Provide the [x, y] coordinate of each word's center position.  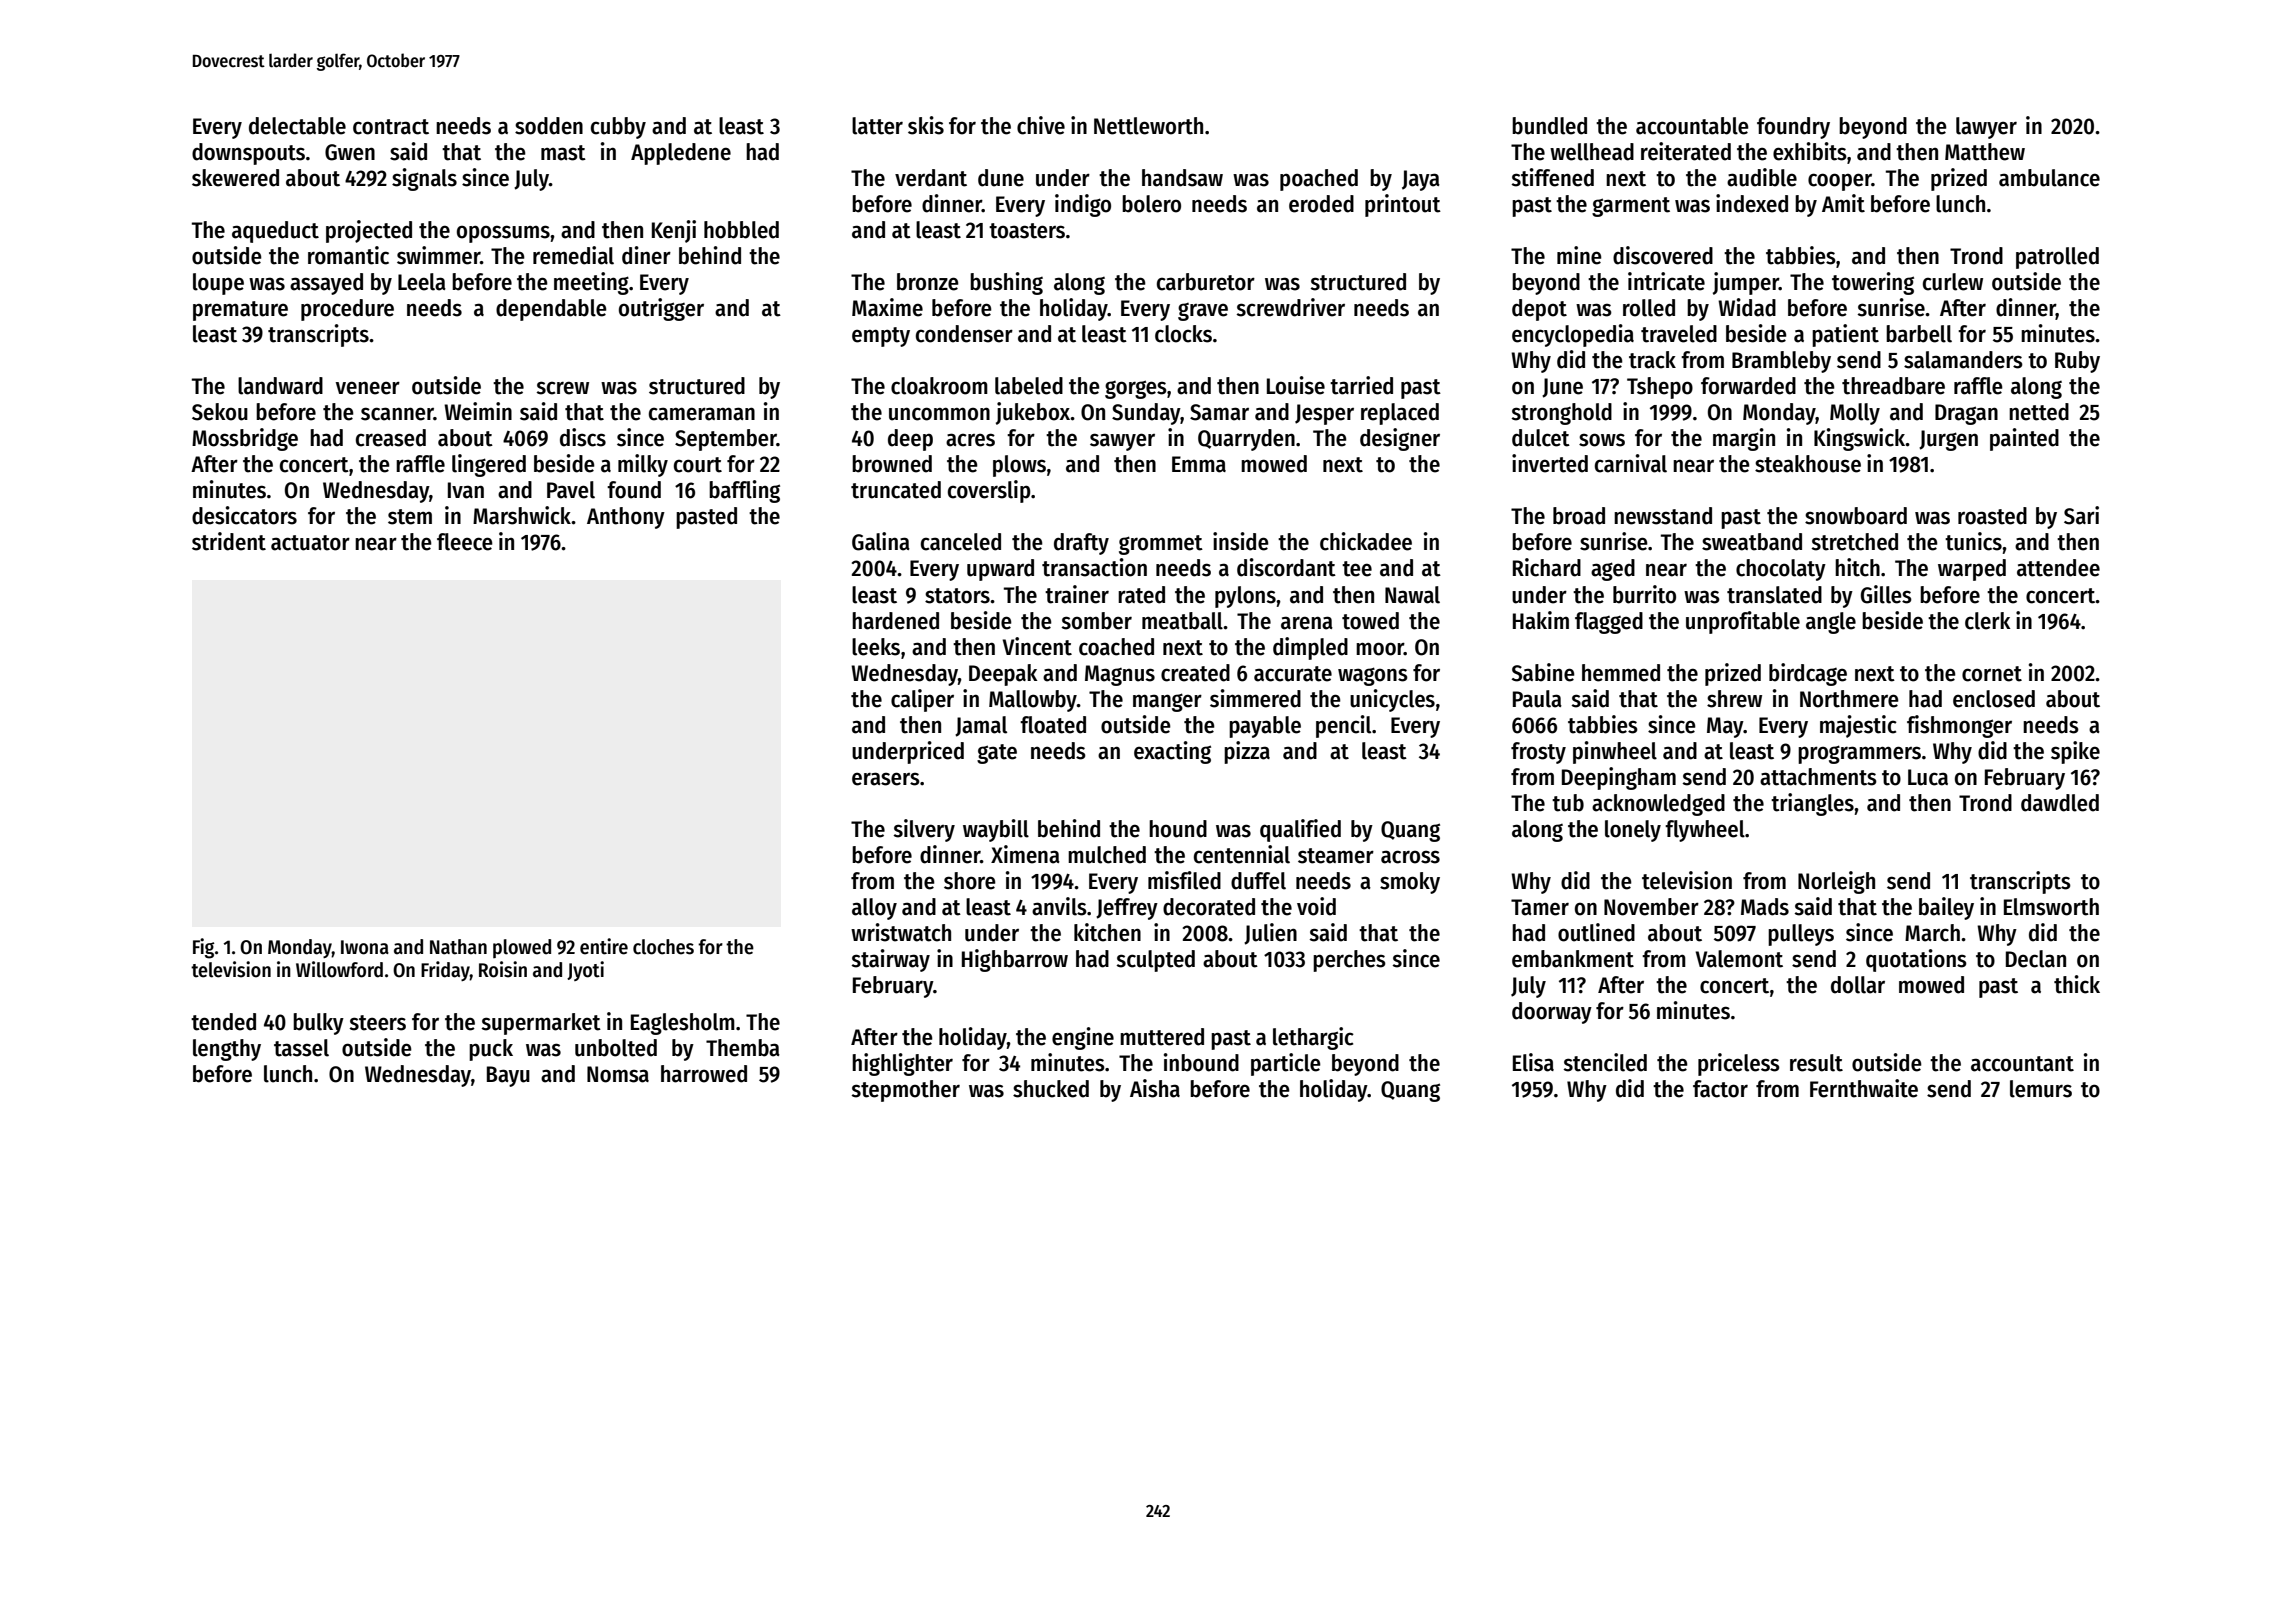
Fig [203, 948]
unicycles [1392, 700]
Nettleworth [1148, 126]
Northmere [1849, 699]
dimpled [1310, 648]
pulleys [1801, 935]
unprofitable [1743, 622]
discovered [1663, 255]
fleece [465, 542]
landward [280, 386]
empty [881, 337]
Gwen [350, 152]
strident [229, 541]
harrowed [704, 1074]
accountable [1692, 126]
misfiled [1184, 880]
